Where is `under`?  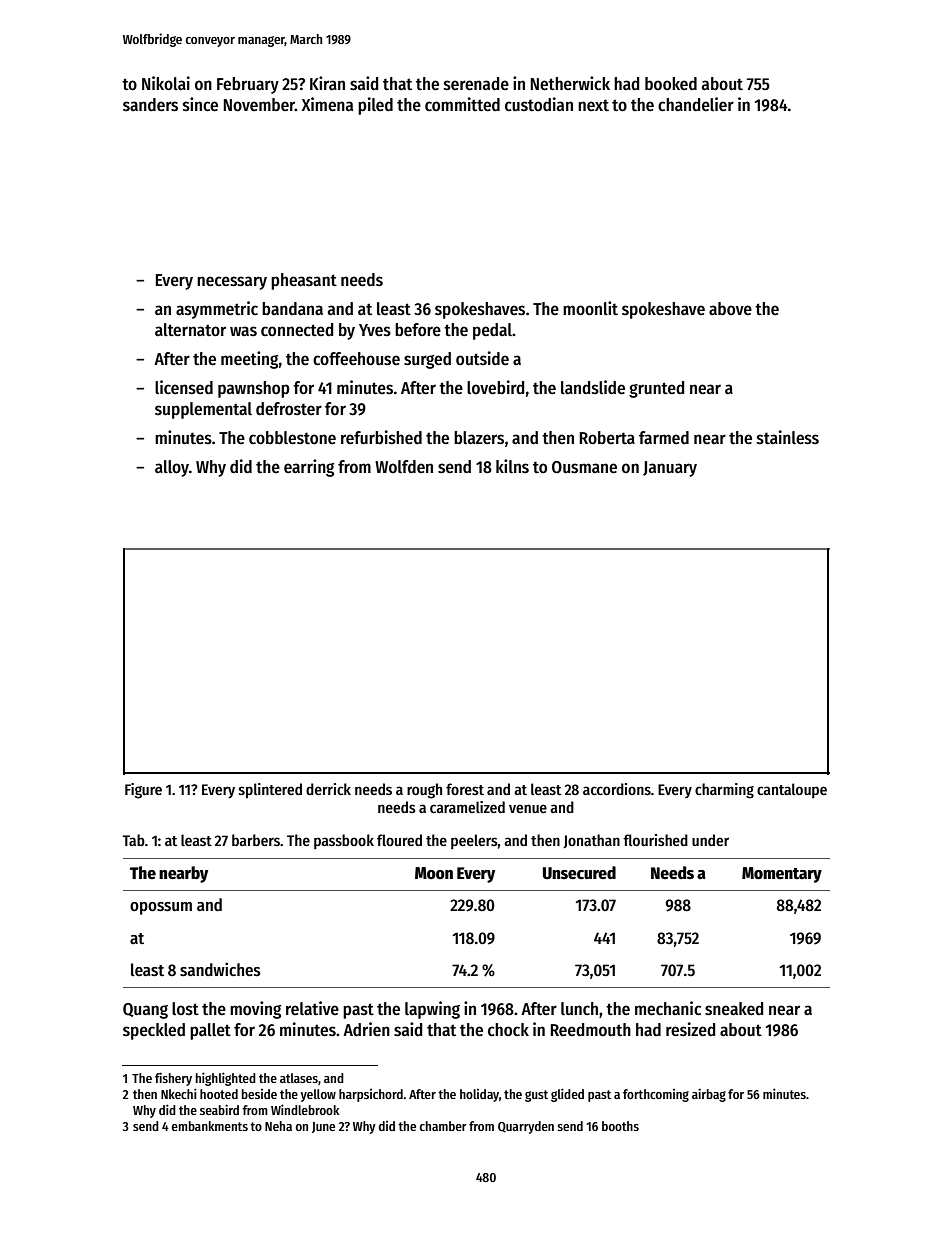 under is located at coordinates (710, 840).
